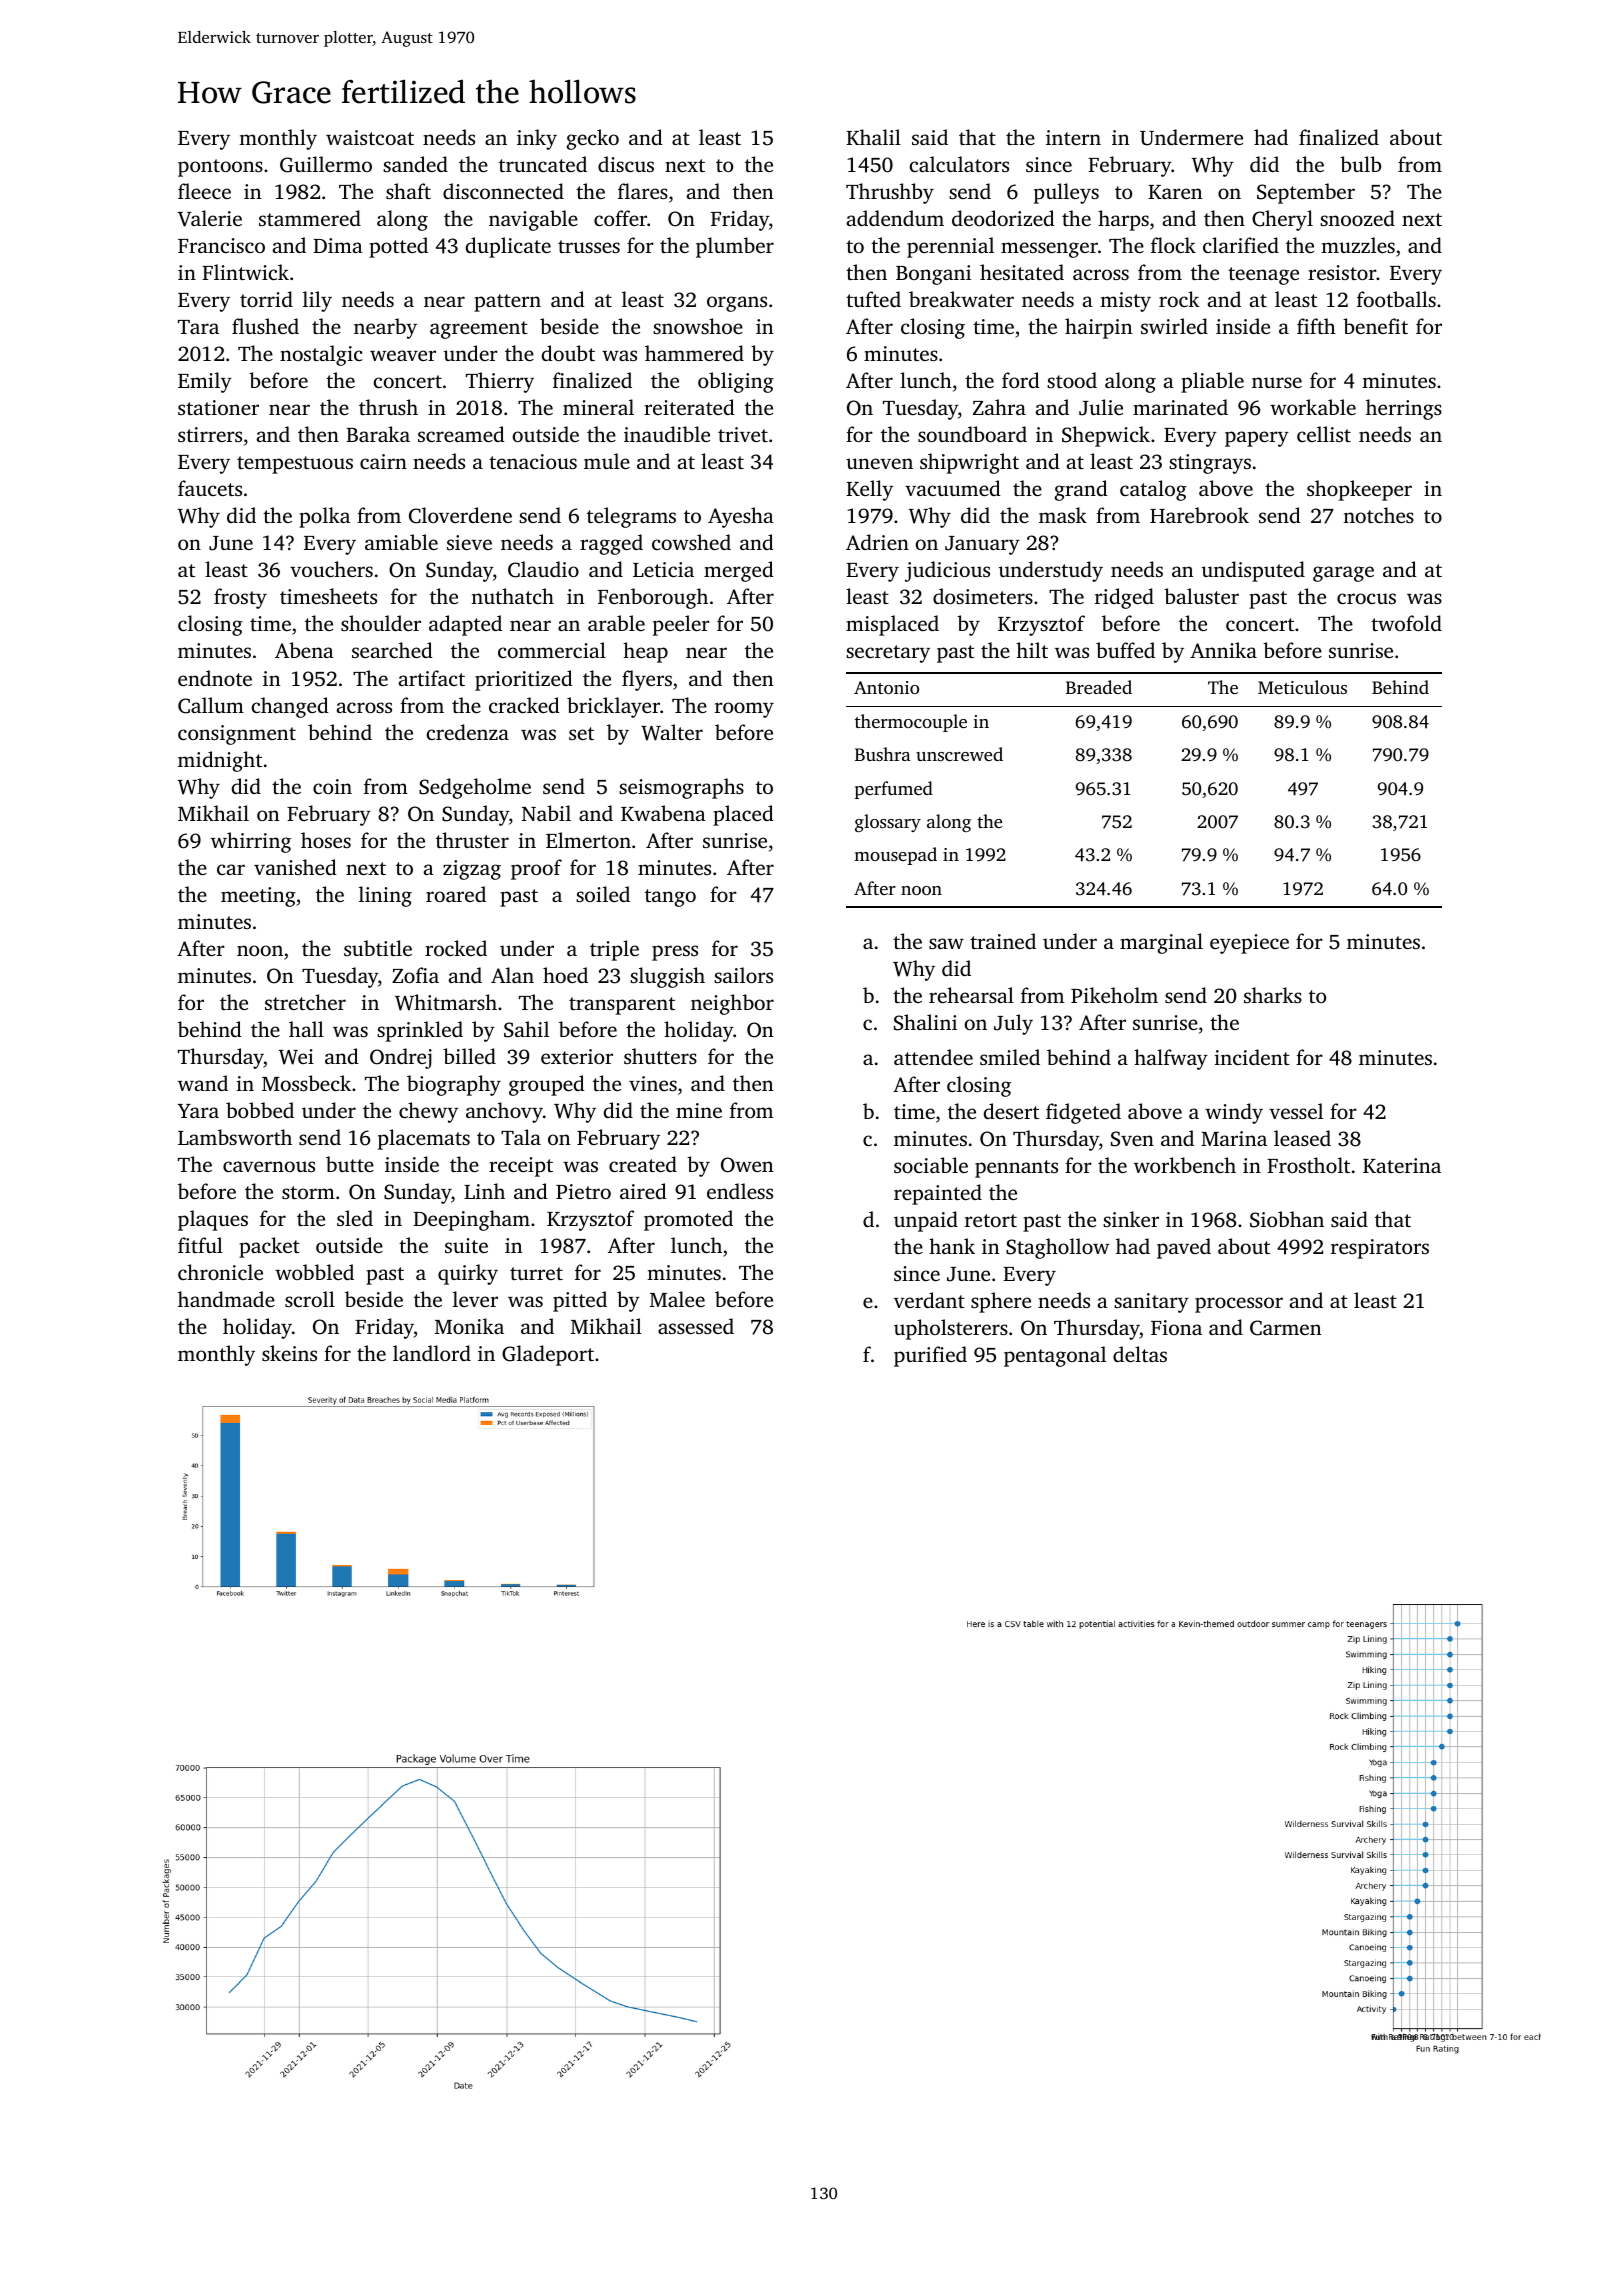 The image size is (1620, 2292). What do you see at coordinates (1161, 943) in the document?
I see `marginal` at bounding box center [1161, 943].
